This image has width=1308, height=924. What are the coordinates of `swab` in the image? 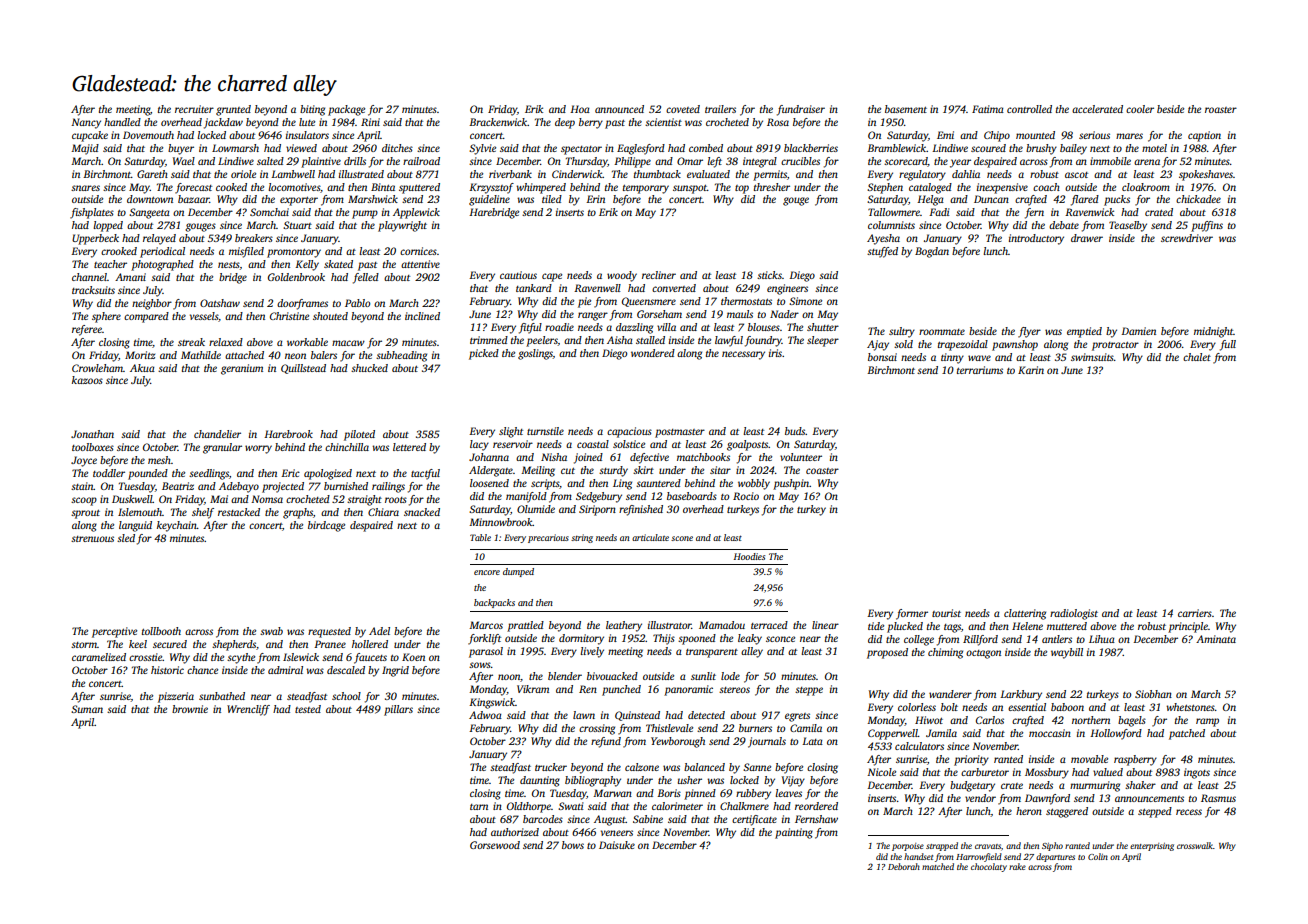 It's located at (271, 631).
